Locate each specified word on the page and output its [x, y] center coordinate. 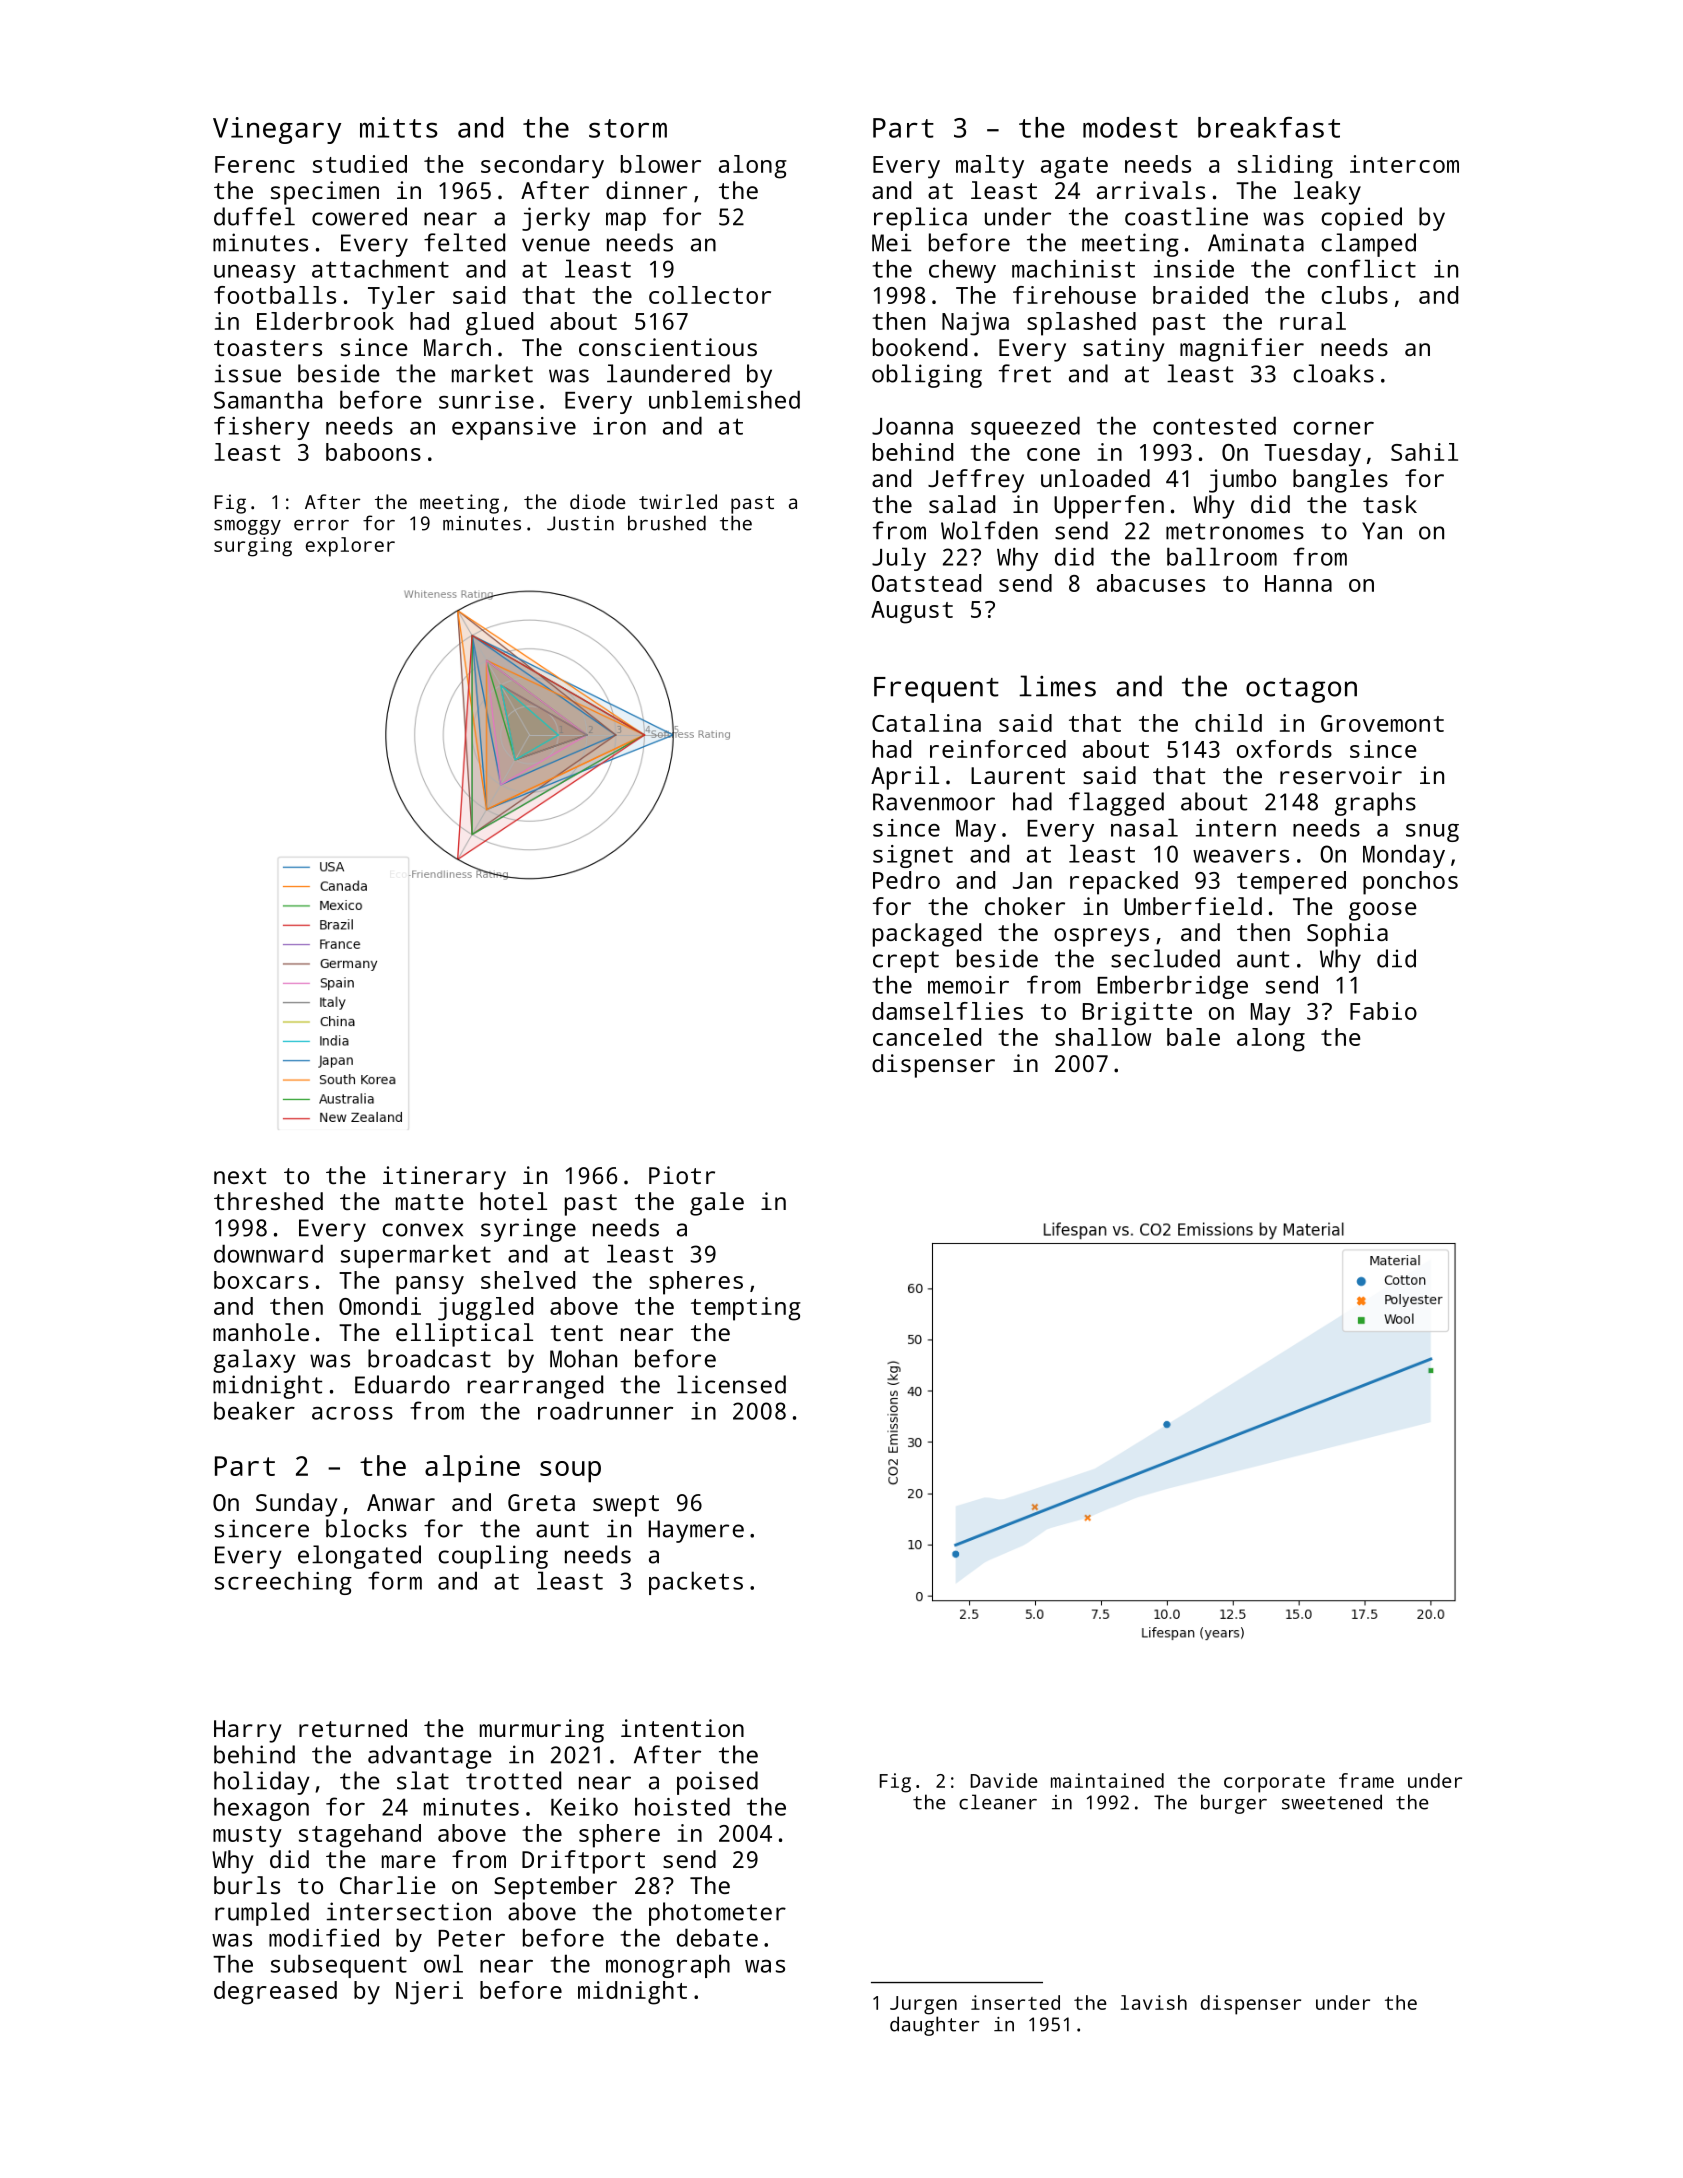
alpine [472, 1469]
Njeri [429, 1993]
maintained [1107, 1780]
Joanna [912, 426]
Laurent [1018, 775]
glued [499, 324]
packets [696, 1583]
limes [1057, 686]
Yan [1382, 531]
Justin [580, 523]
